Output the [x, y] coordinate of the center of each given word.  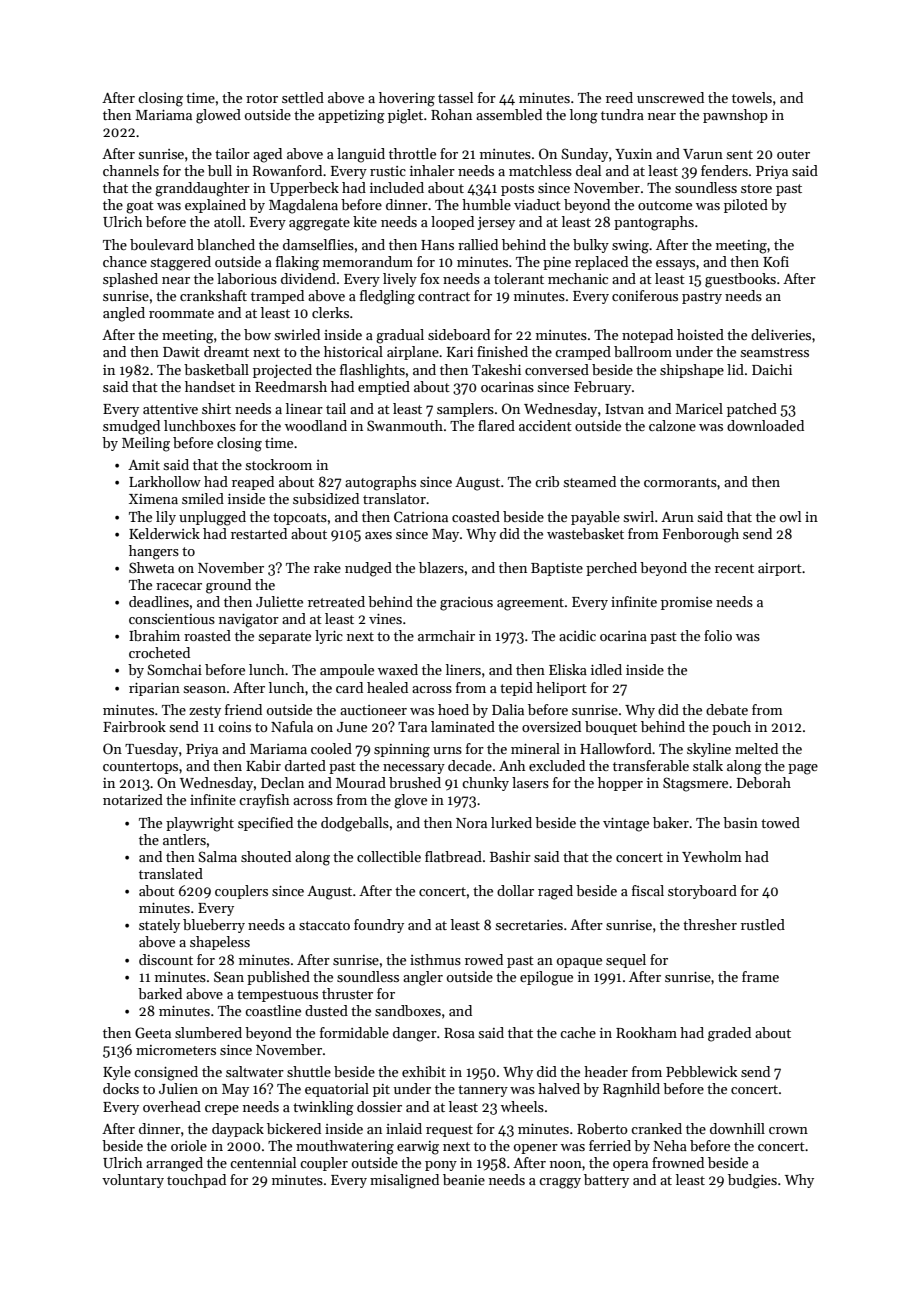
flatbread [453, 856]
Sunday [584, 155]
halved [559, 1088]
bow [257, 334]
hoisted [700, 334]
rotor [262, 98]
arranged [174, 1164]
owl [790, 516]
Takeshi [496, 369]
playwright [200, 824]
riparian [154, 689]
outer [793, 154]
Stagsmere [695, 784]
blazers [441, 567]
